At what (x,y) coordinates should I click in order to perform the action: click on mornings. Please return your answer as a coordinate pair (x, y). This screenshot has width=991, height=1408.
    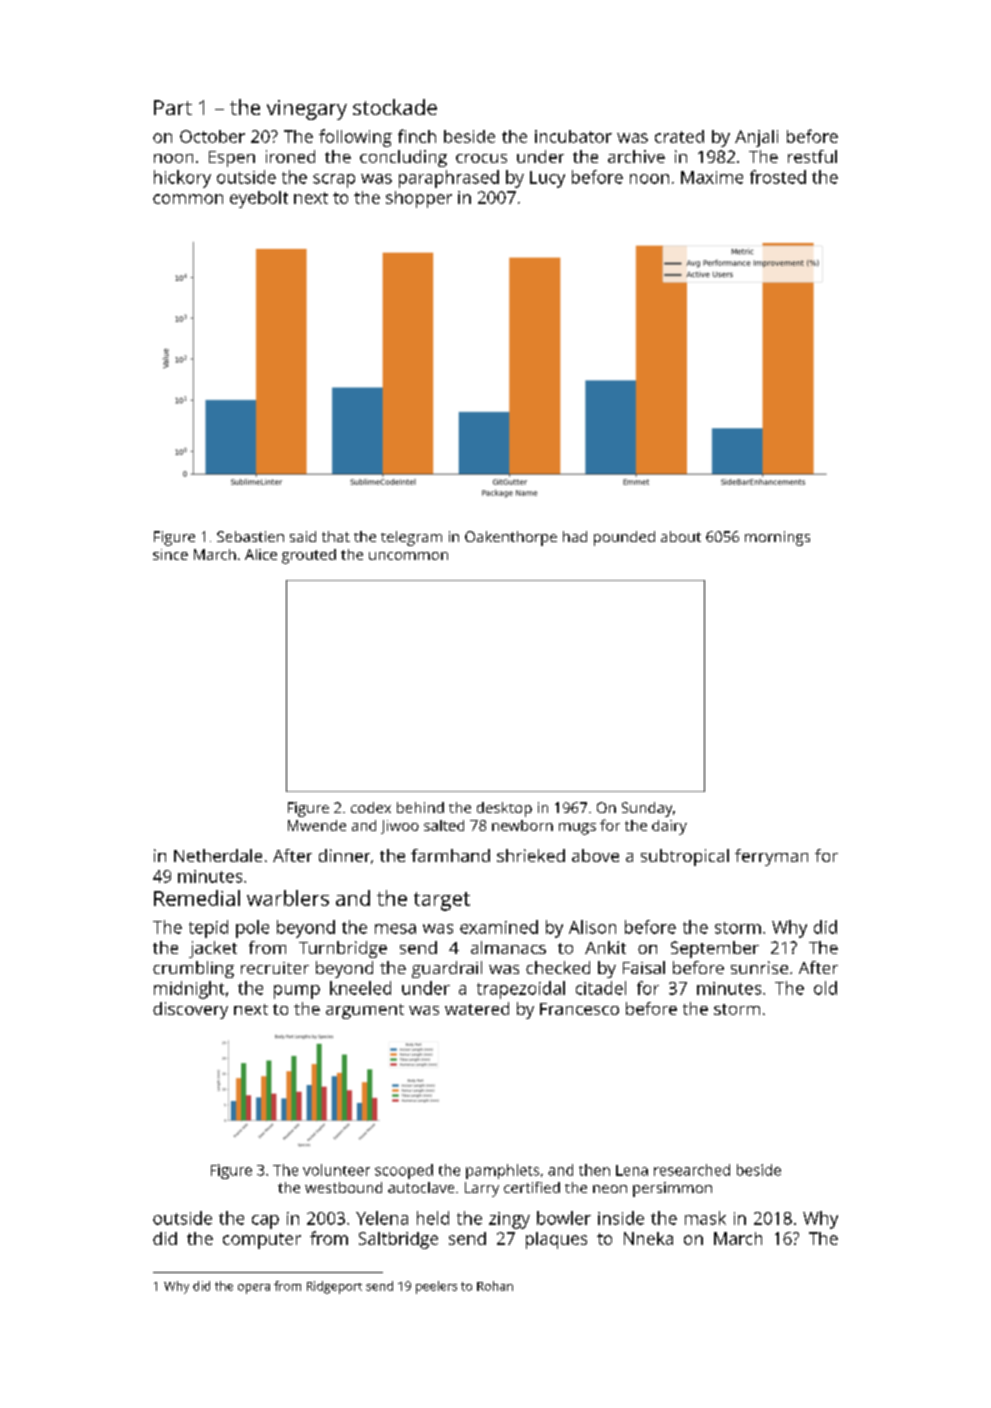
    Looking at the image, I should click on (777, 538).
